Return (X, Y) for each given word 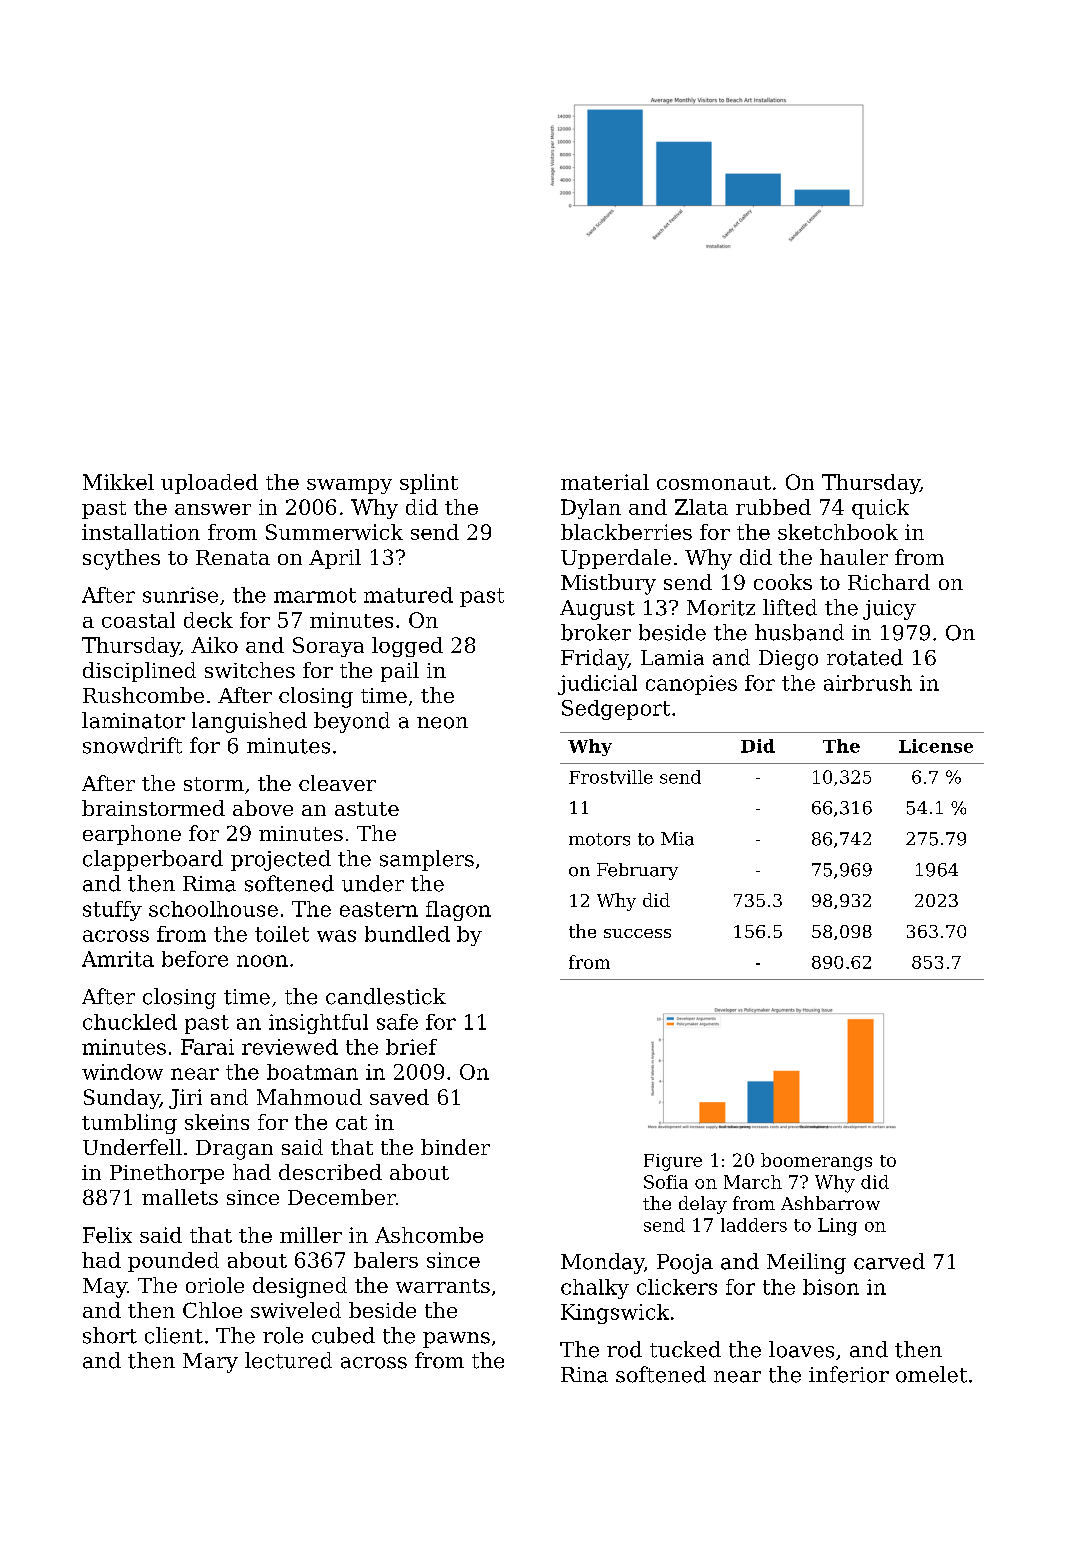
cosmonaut (714, 483)
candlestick (386, 996)
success (637, 933)
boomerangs (816, 1162)
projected (281, 860)
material (605, 482)
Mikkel (118, 482)
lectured (288, 1360)
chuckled (130, 1022)
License (936, 746)
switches (250, 670)
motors (599, 839)
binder (455, 1147)
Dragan (234, 1150)
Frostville (611, 777)
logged (407, 647)
